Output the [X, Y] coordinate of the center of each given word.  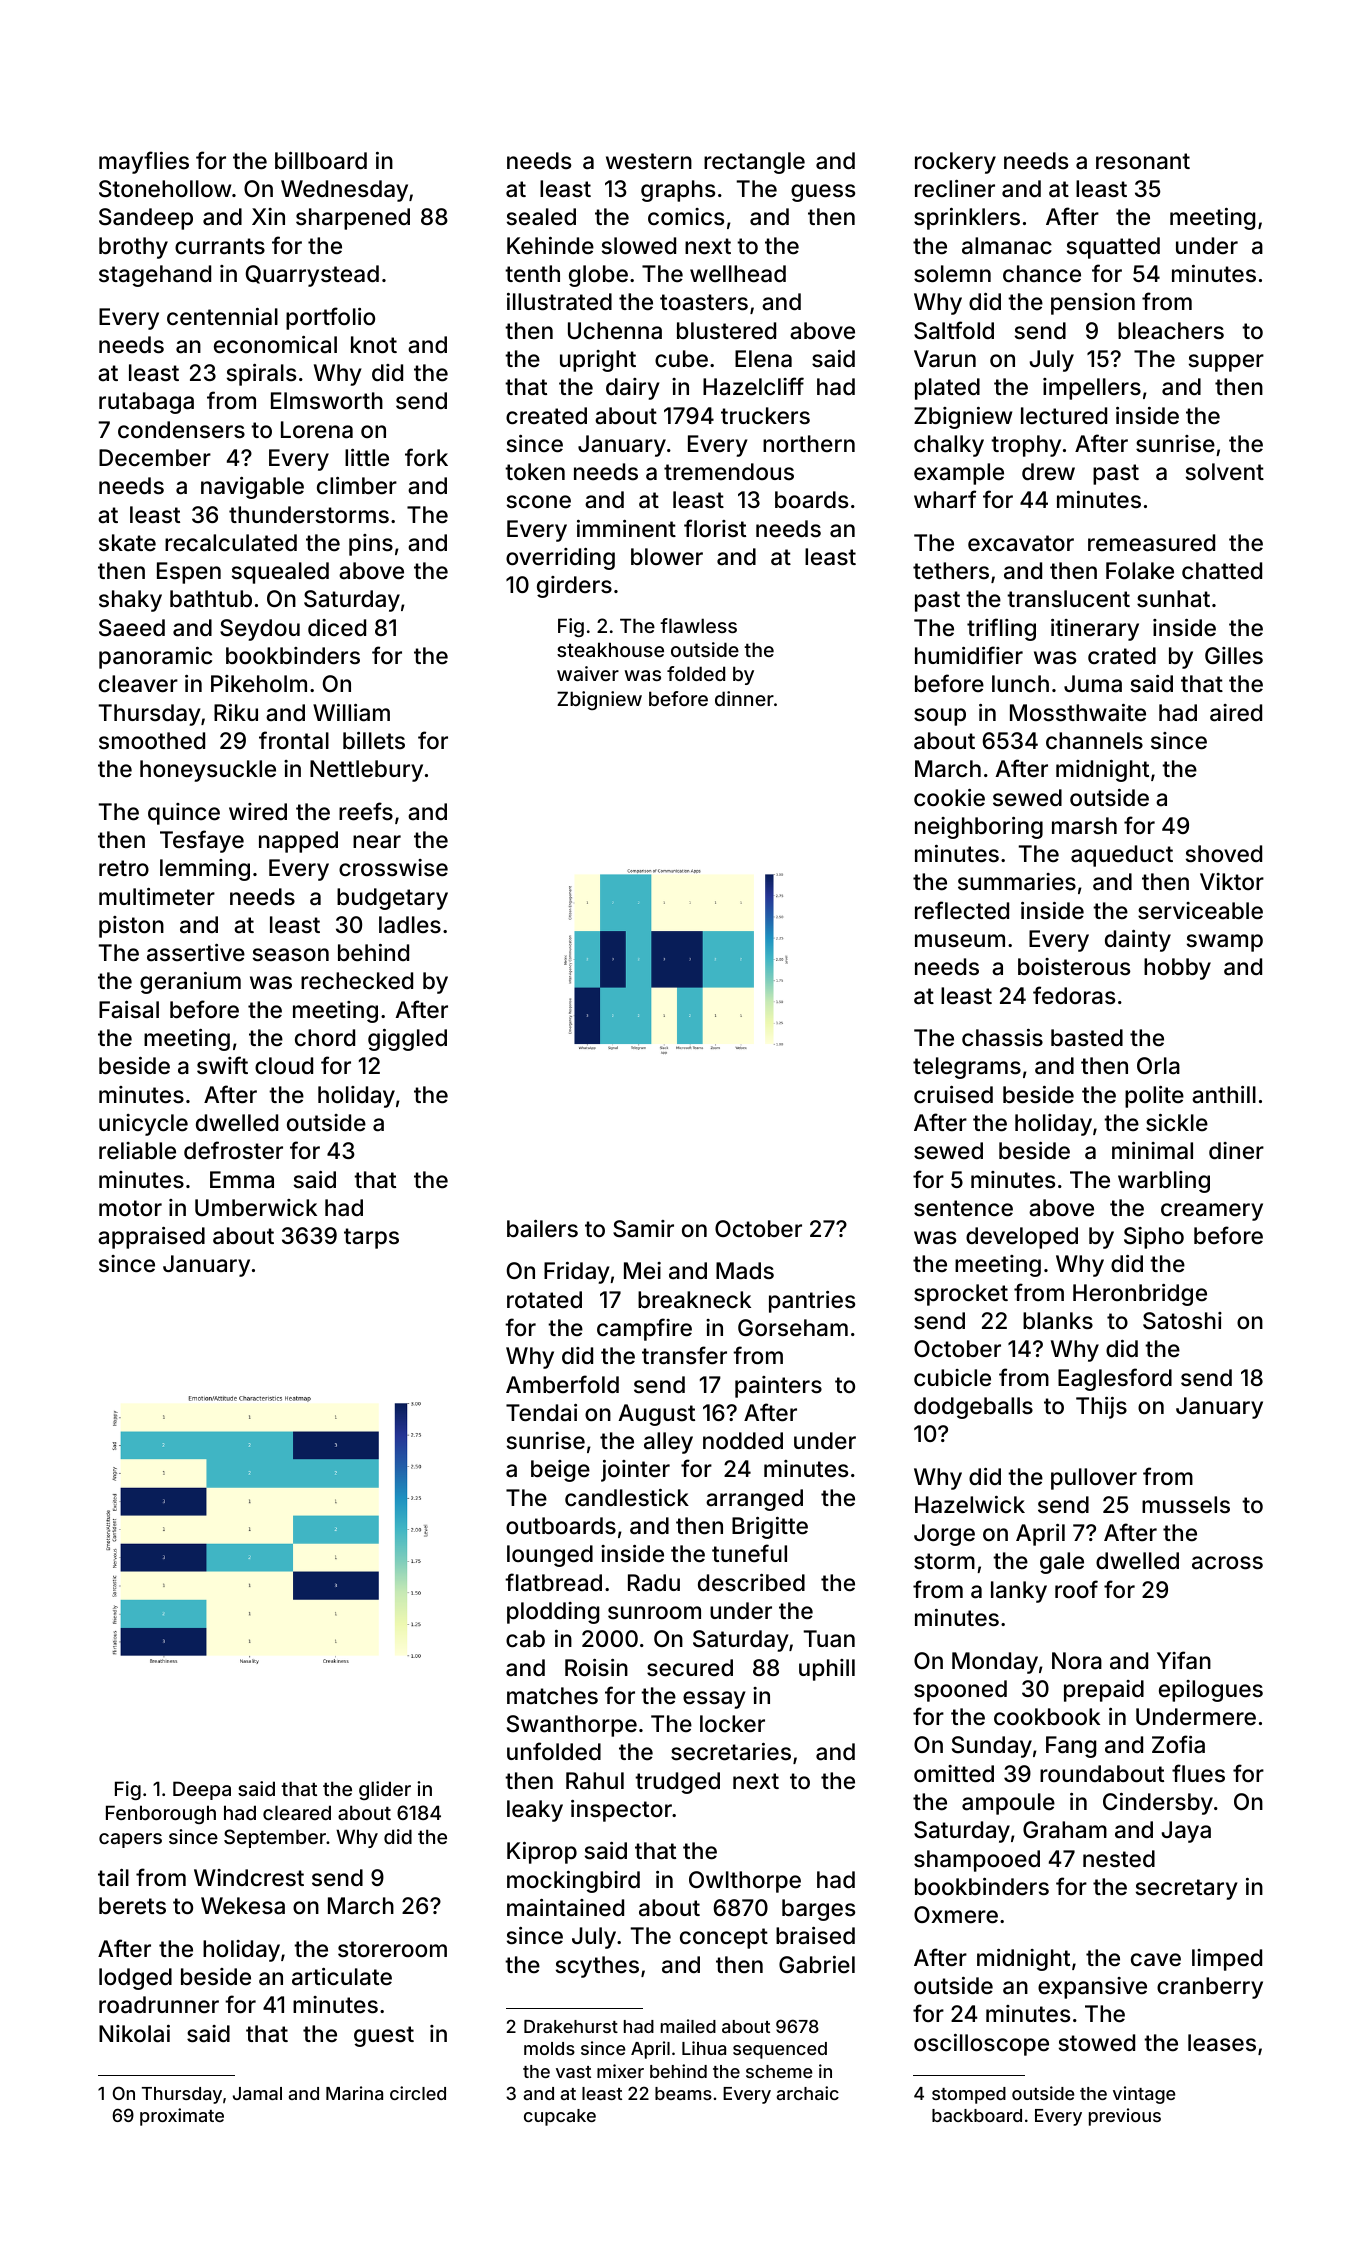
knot [374, 345]
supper [1226, 363]
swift [222, 1065]
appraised [151, 1238]
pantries [812, 1302]
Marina [354, 2093]
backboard [977, 2115]
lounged [550, 1556]
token [535, 471]
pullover [1094, 1479]
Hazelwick [970, 1505]
